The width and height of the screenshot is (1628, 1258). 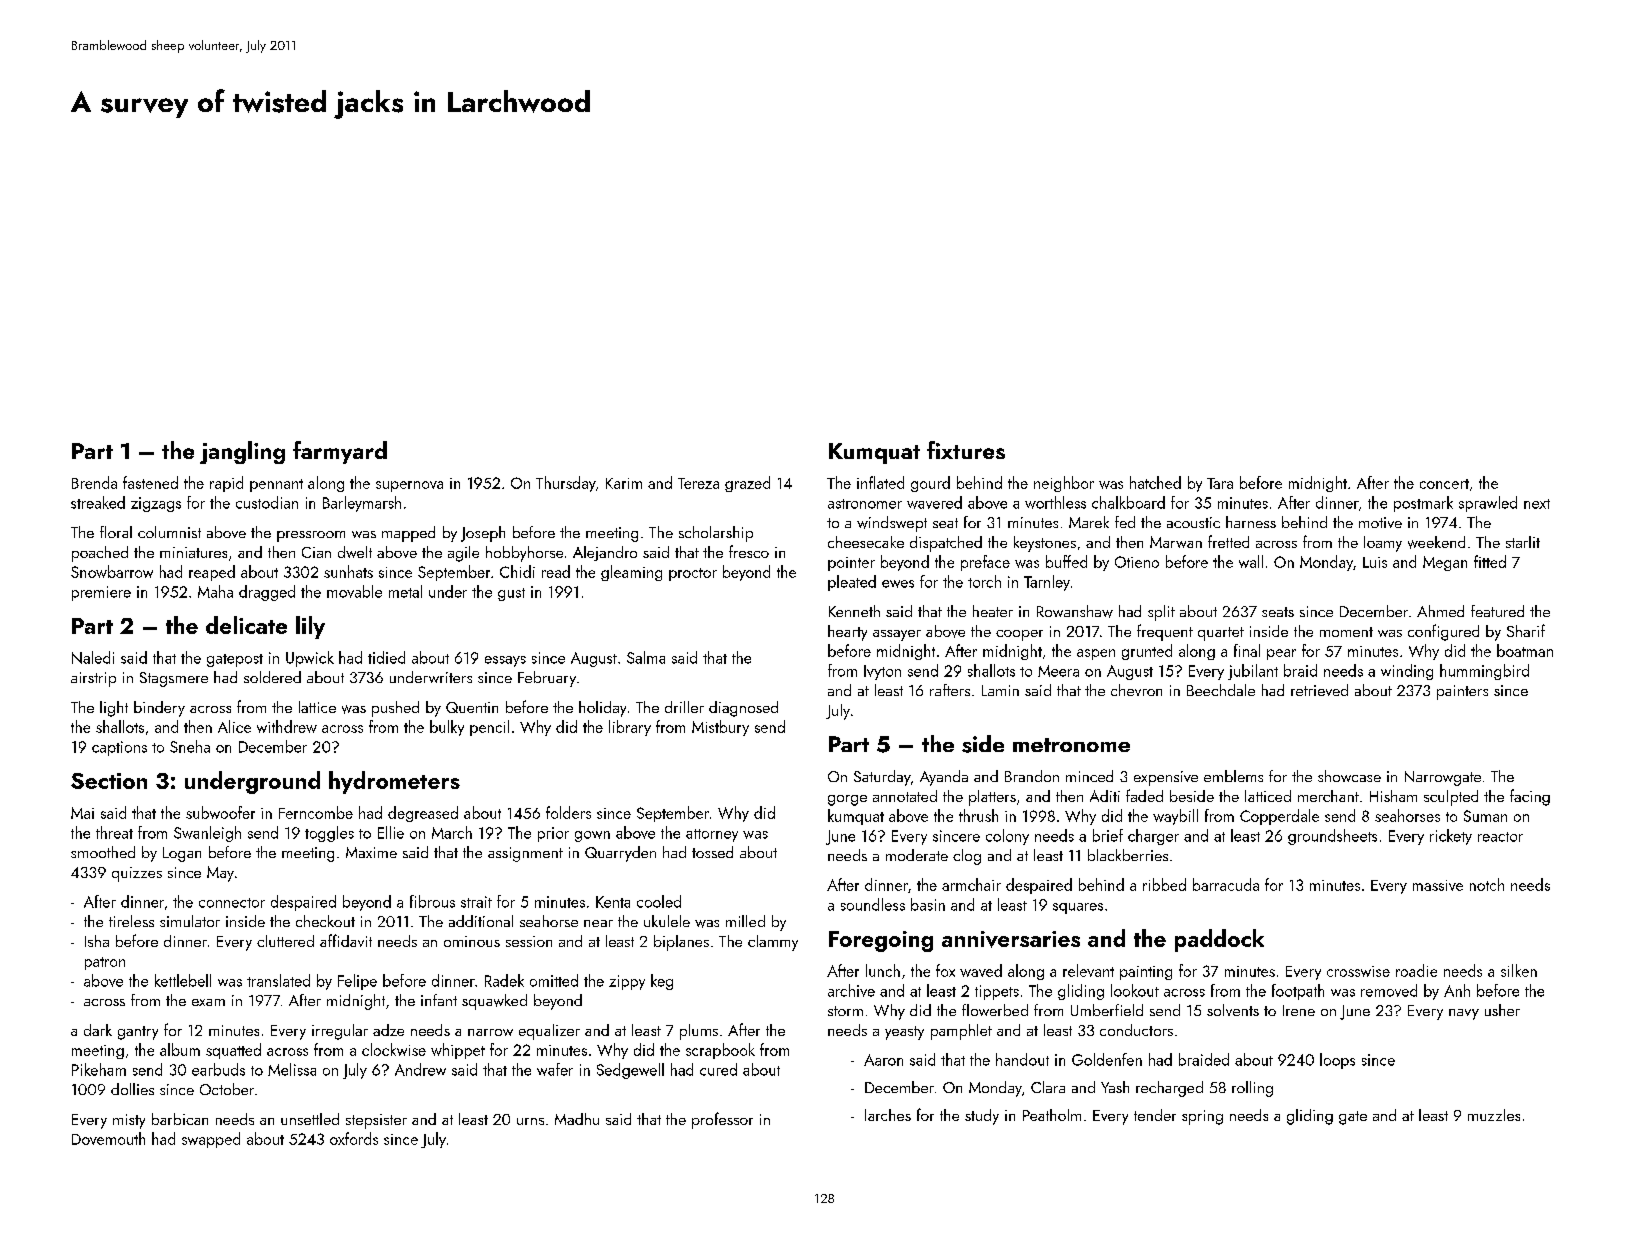 I want to click on Maxime, so click(x=371, y=852).
